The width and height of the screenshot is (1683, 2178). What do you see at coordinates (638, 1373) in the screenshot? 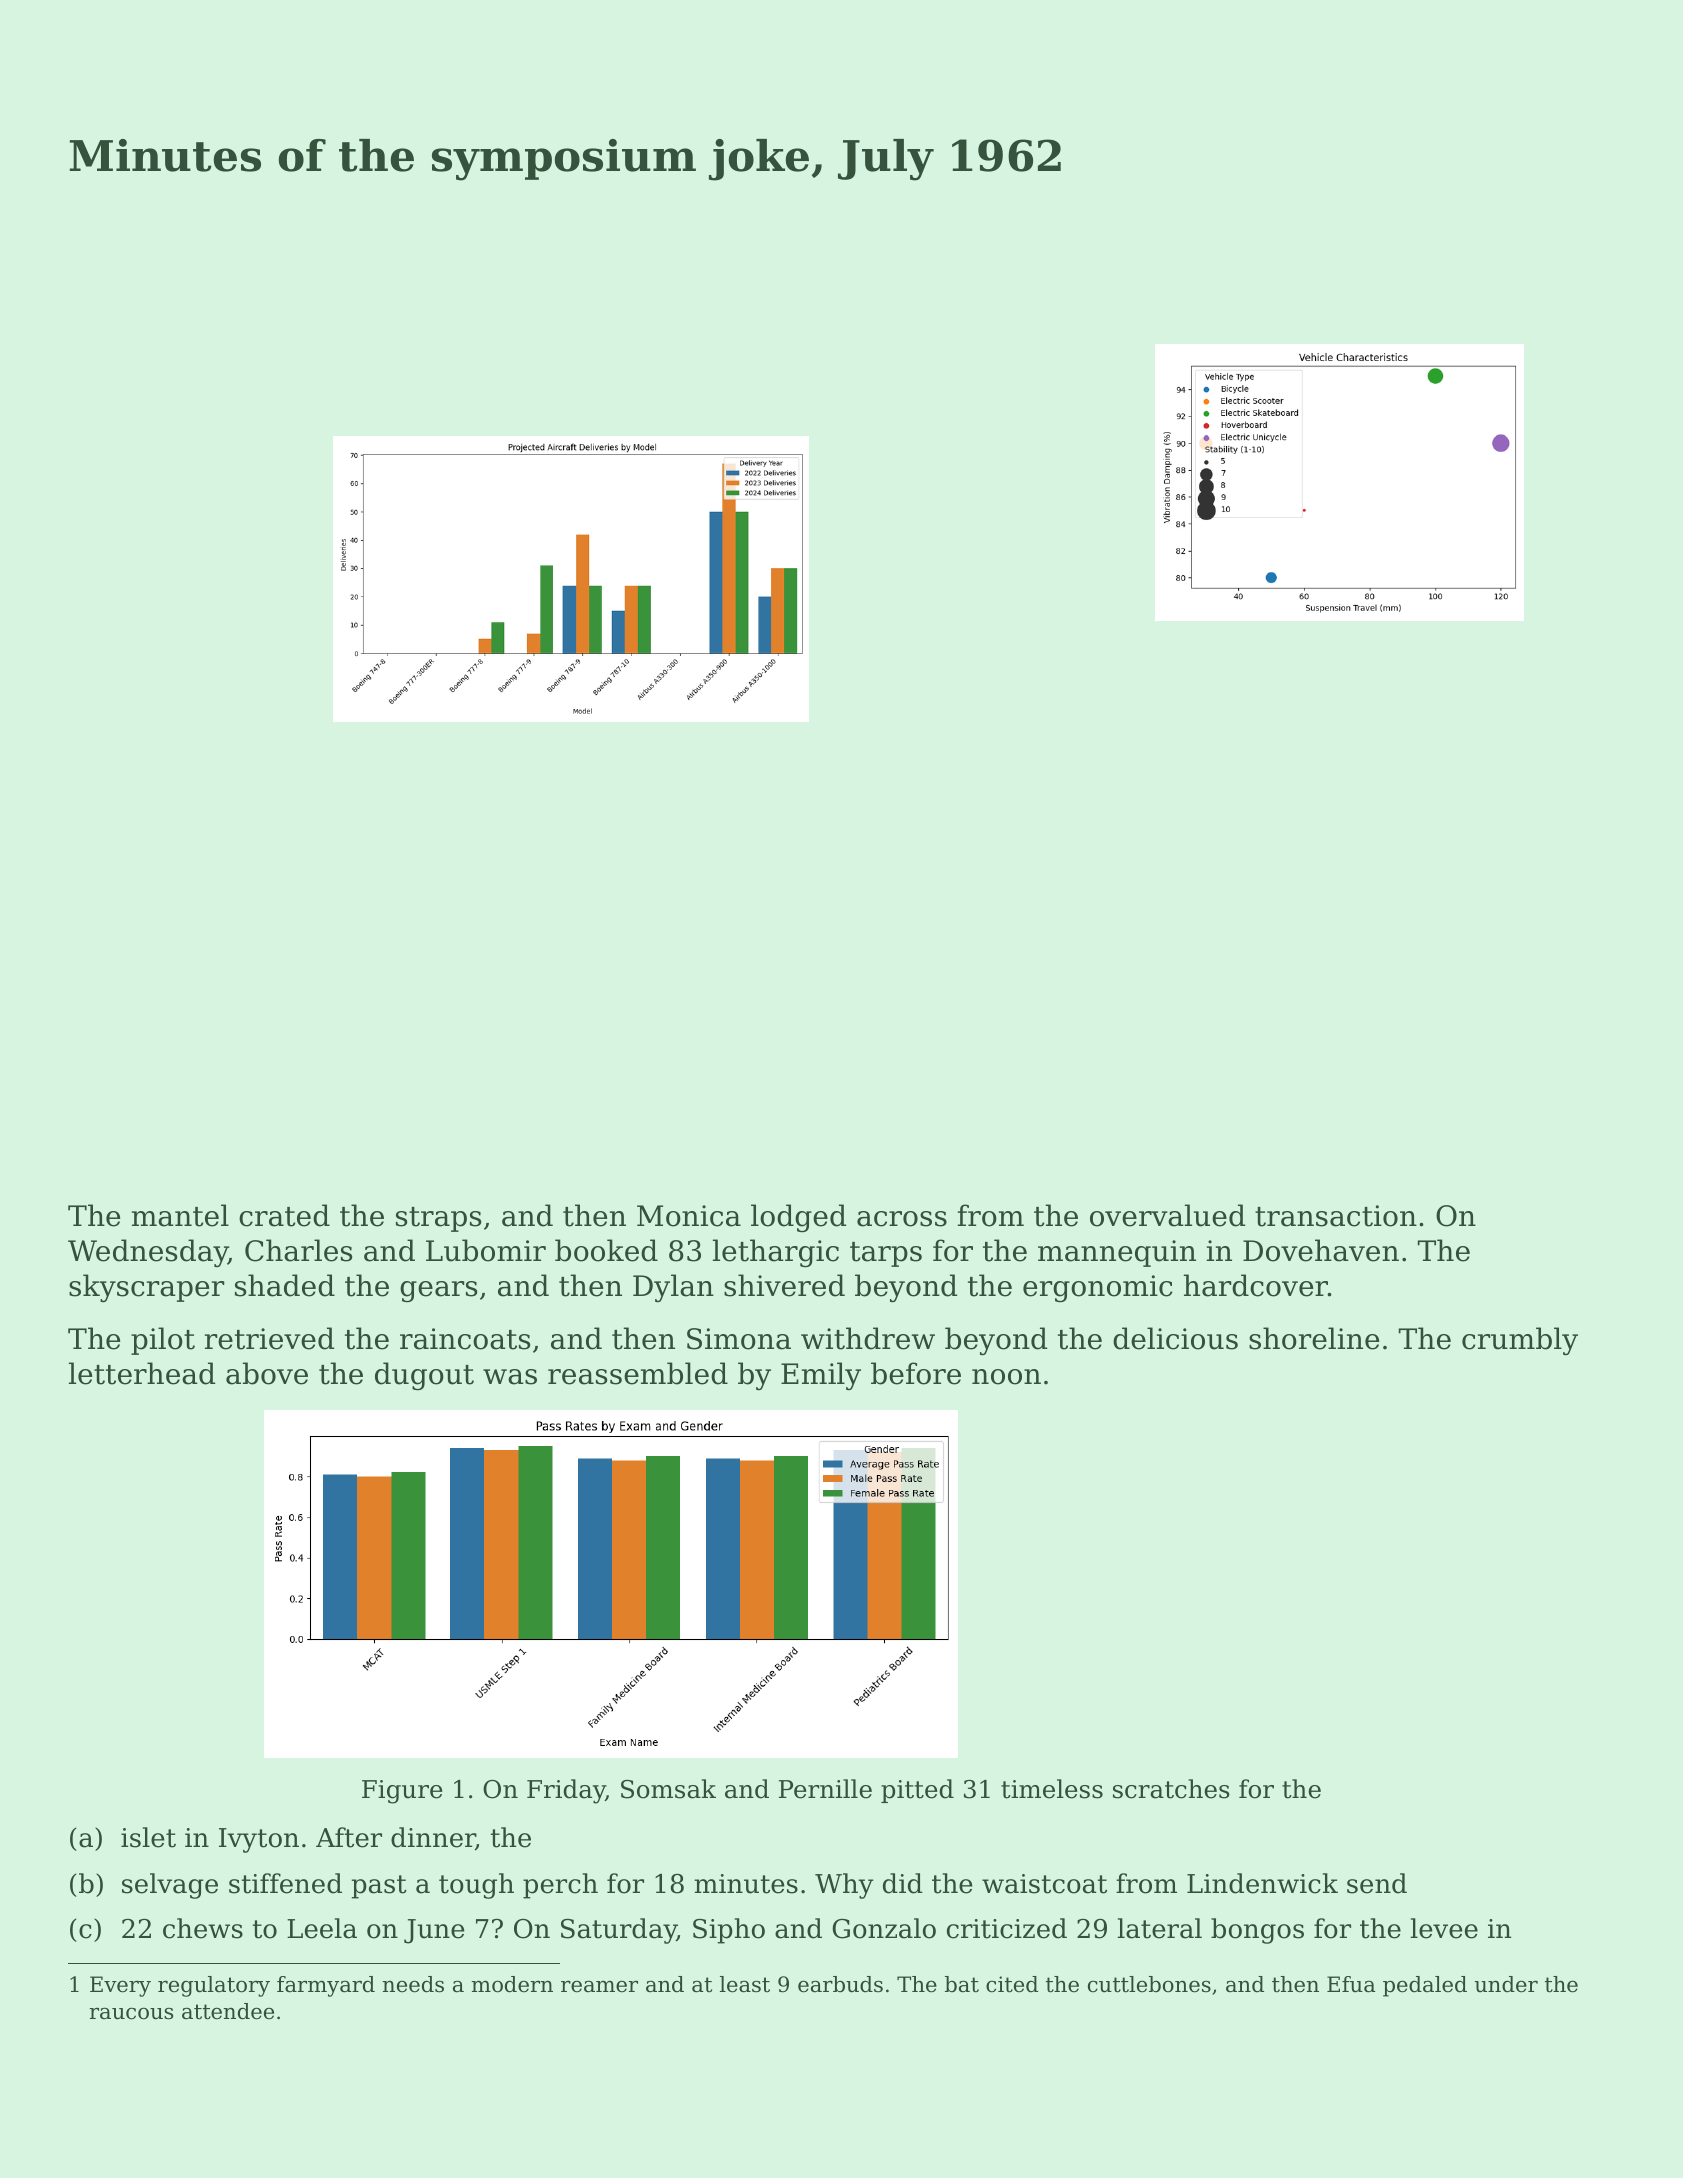
I see `reassembled` at bounding box center [638, 1373].
